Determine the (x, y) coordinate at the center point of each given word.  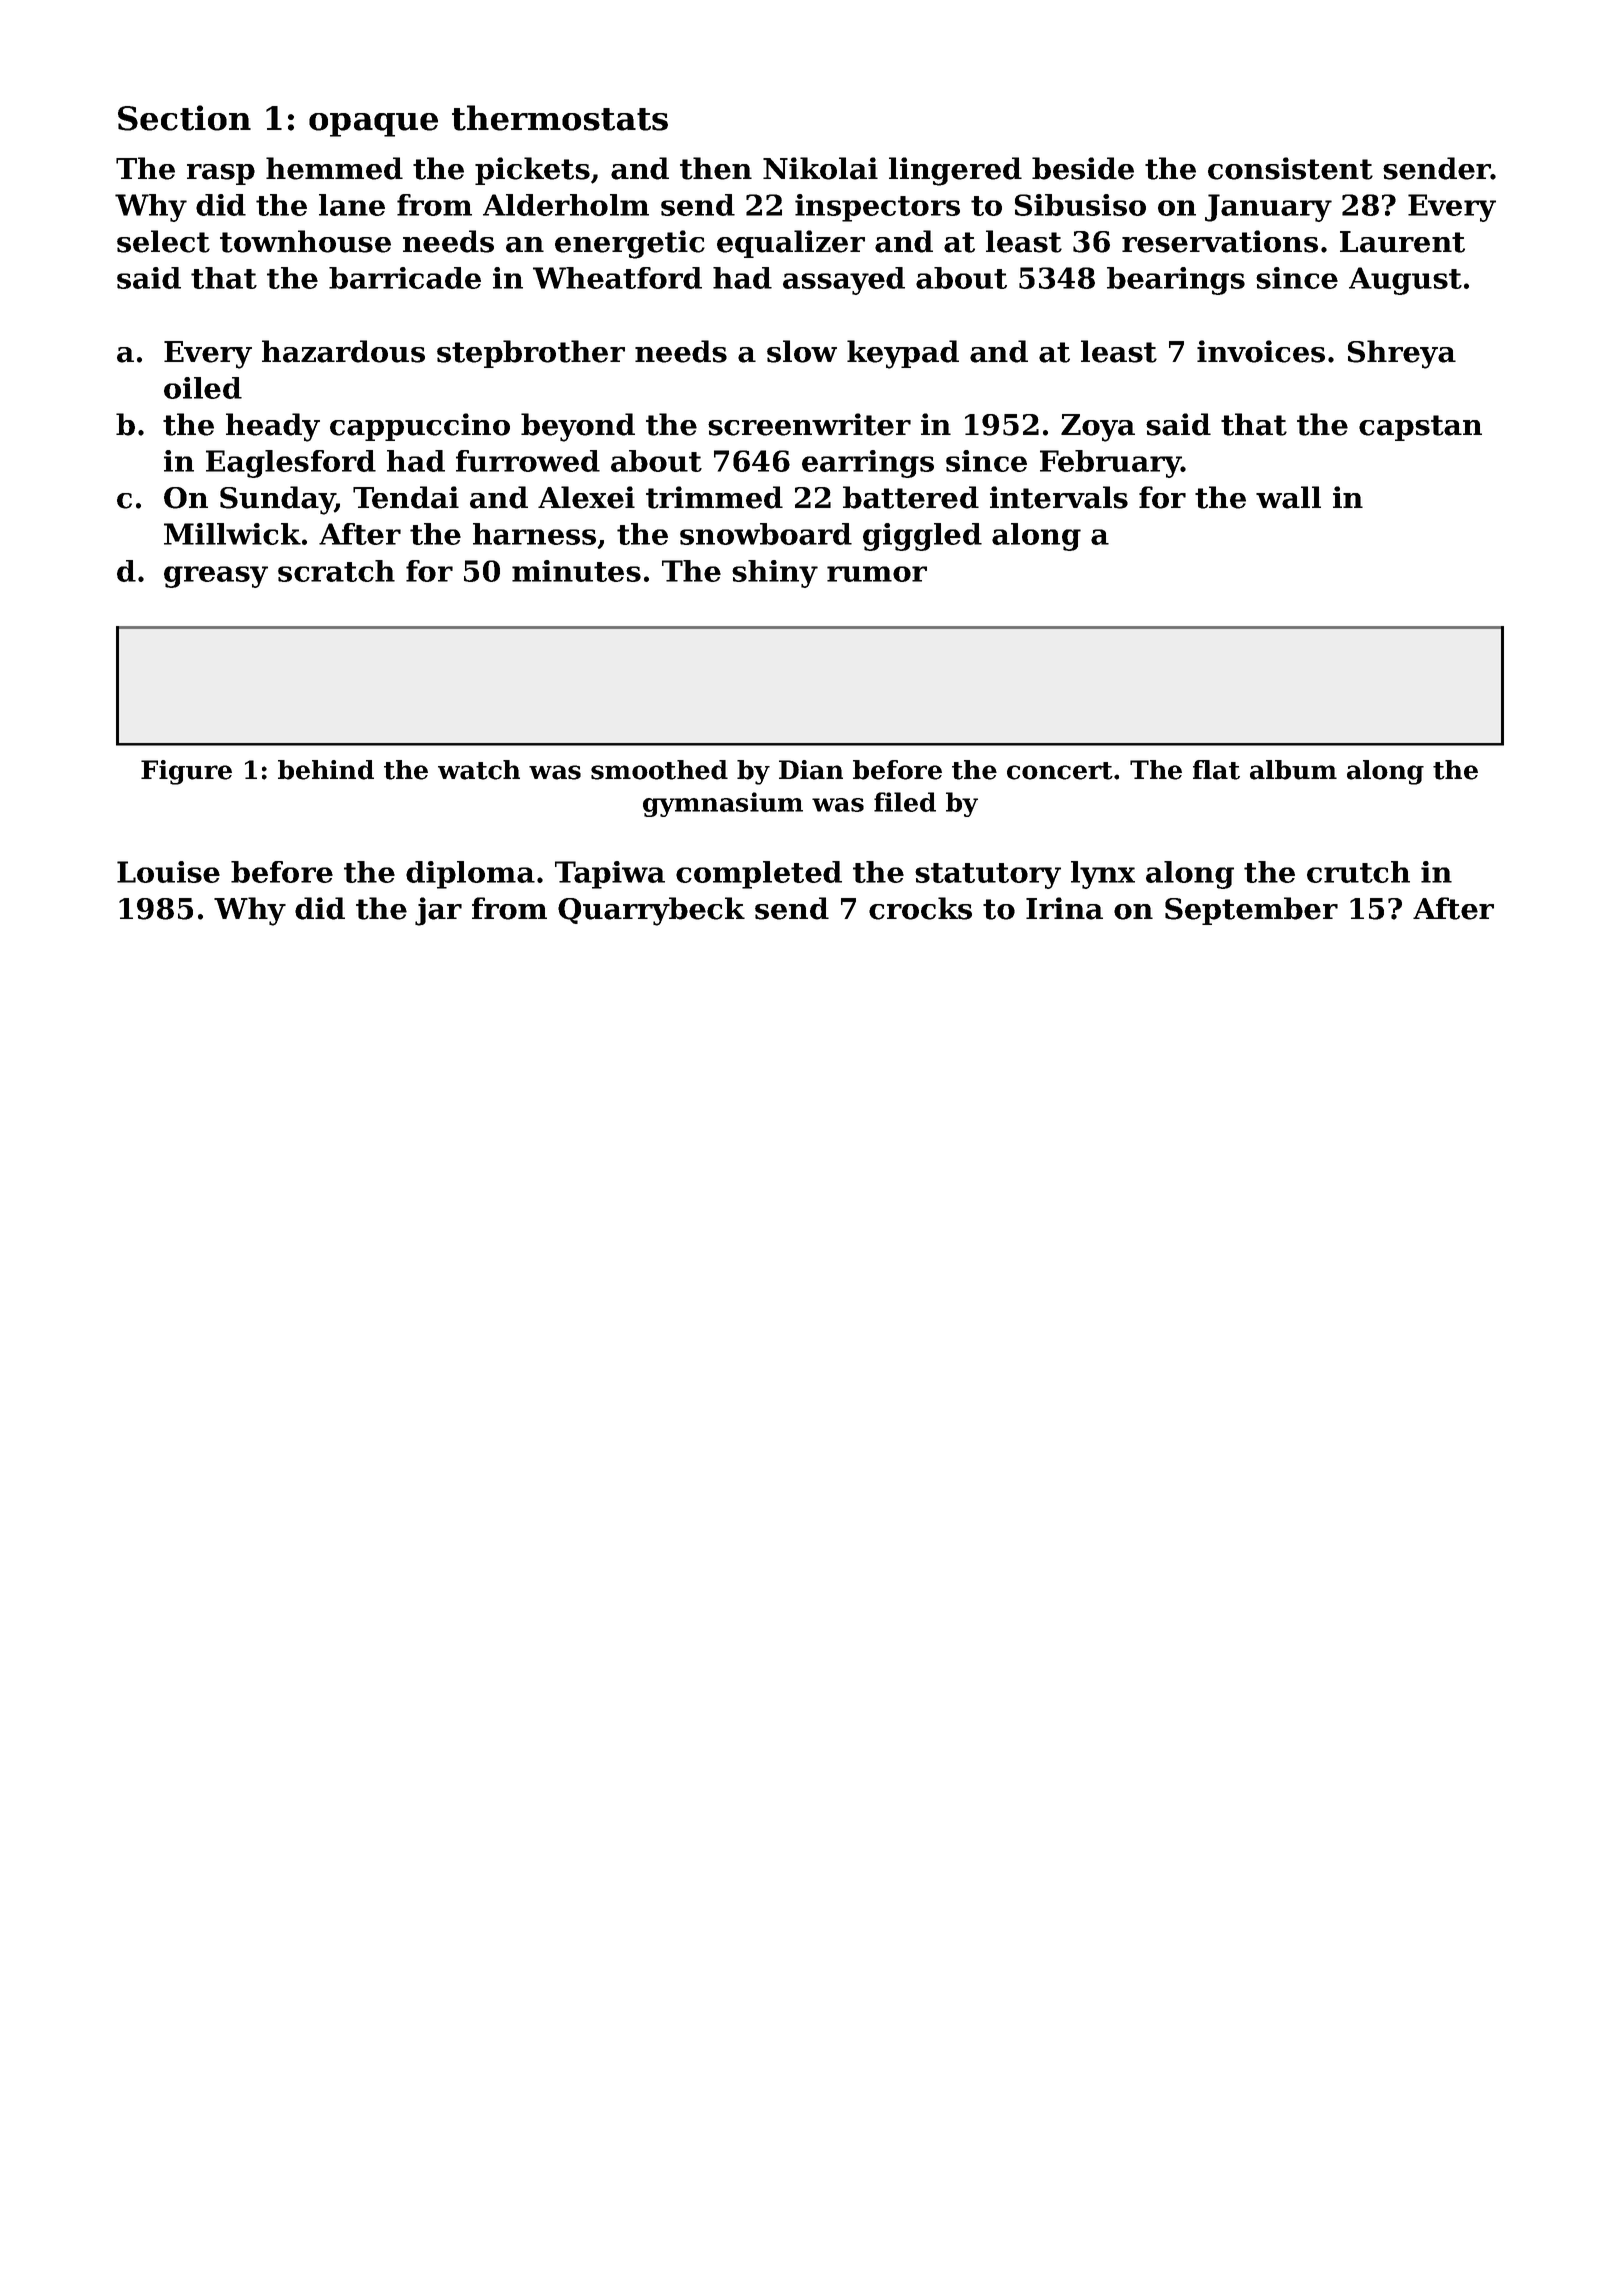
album (1293, 770)
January (1268, 208)
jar (438, 911)
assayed (844, 281)
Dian (811, 770)
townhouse (305, 241)
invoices (1261, 351)
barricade (405, 278)
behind (326, 770)
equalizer (791, 244)
